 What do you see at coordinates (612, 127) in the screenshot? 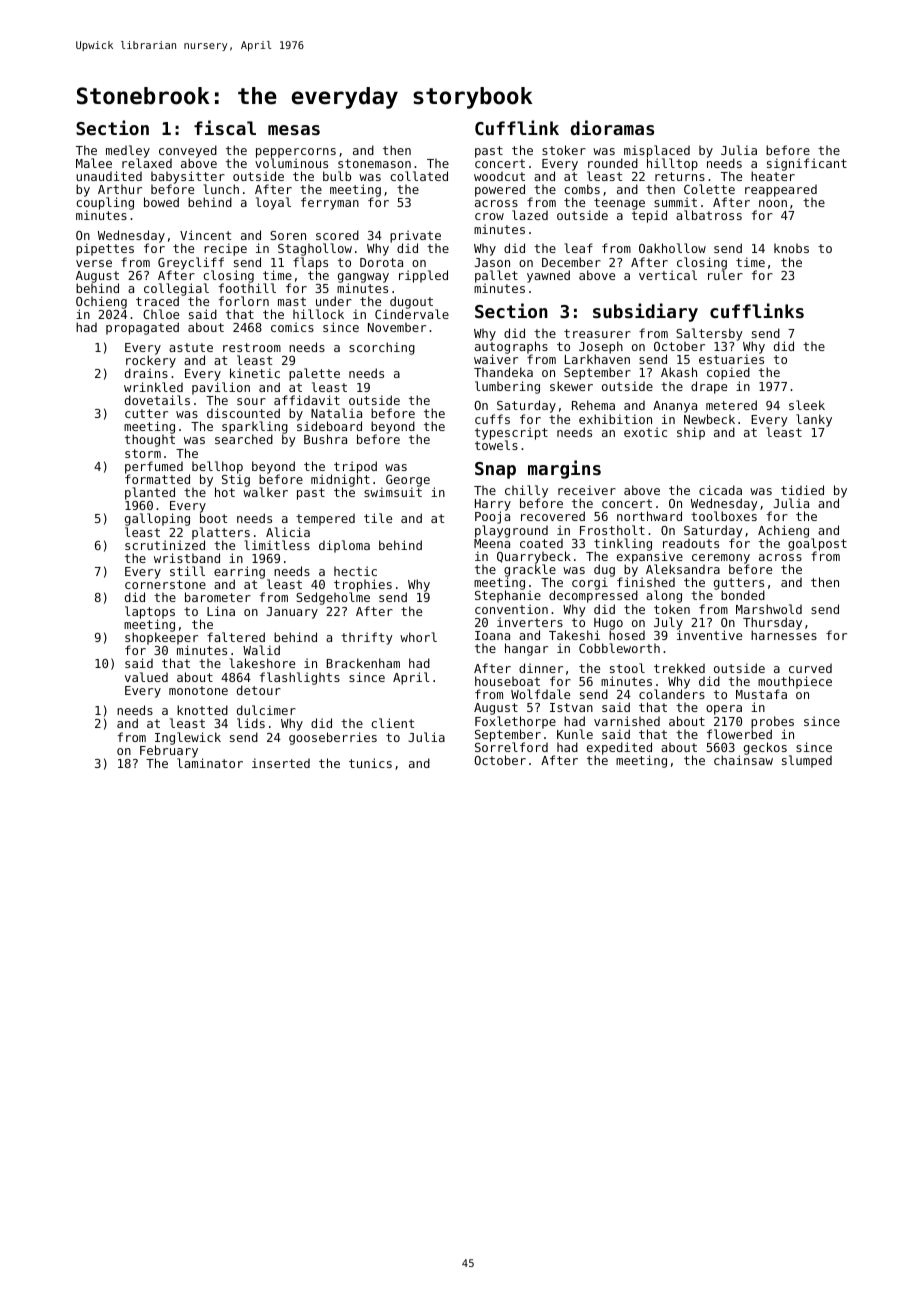
I see `dioramas` at bounding box center [612, 127].
